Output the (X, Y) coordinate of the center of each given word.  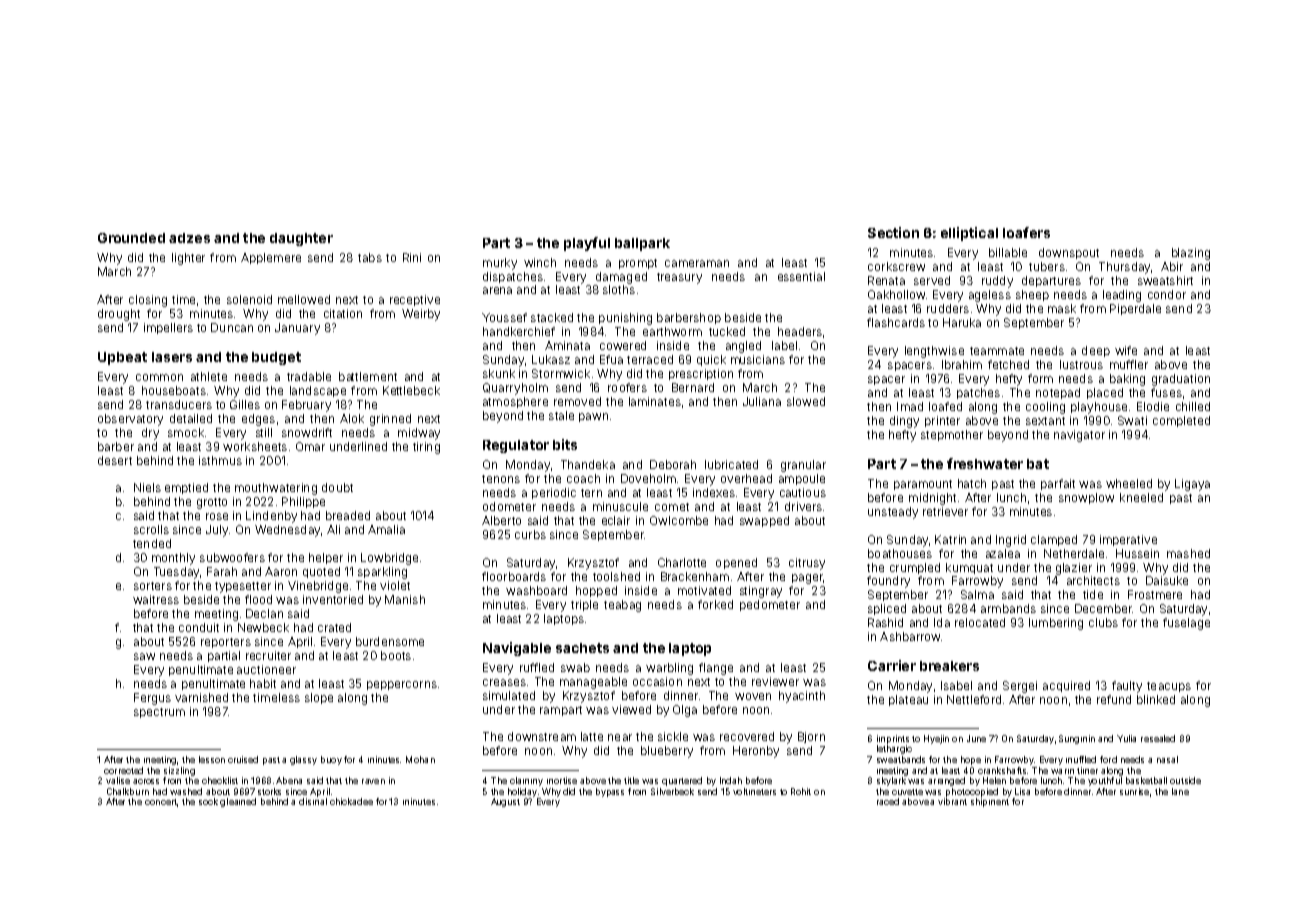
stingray (761, 592)
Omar (310, 446)
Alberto (501, 520)
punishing (625, 319)
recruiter (268, 655)
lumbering (1056, 624)
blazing (1191, 254)
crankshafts (1002, 770)
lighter (188, 259)
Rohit (801, 791)
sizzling (179, 771)
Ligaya (1192, 485)
